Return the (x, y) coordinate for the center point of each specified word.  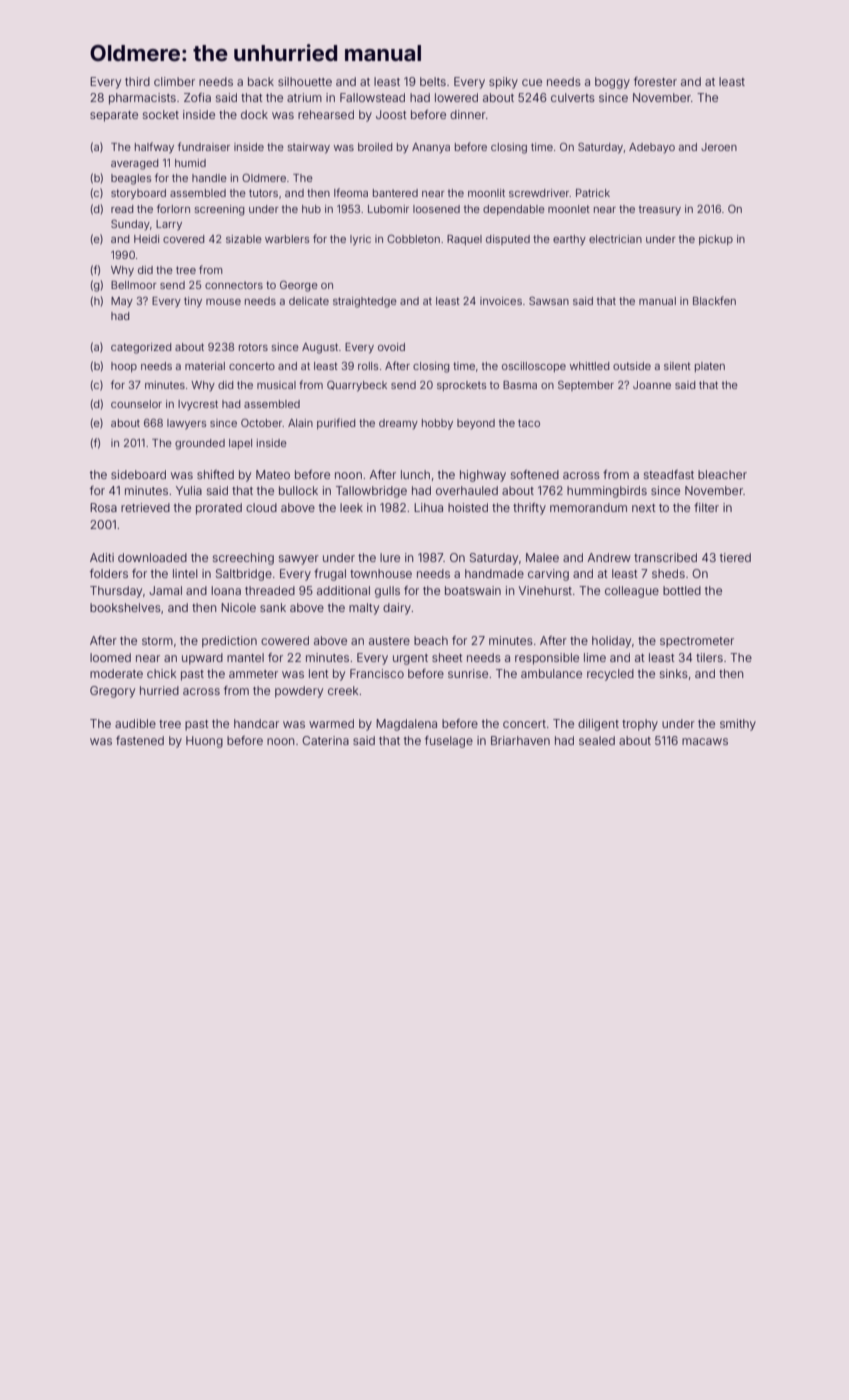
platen (710, 367)
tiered (735, 557)
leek (351, 507)
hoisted (468, 507)
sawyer (299, 560)
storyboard (138, 194)
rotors (253, 347)
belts (433, 81)
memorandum (588, 507)
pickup (716, 240)
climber (174, 81)
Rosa (103, 507)
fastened (140, 740)
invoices (501, 301)
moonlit (486, 193)
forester (655, 81)
